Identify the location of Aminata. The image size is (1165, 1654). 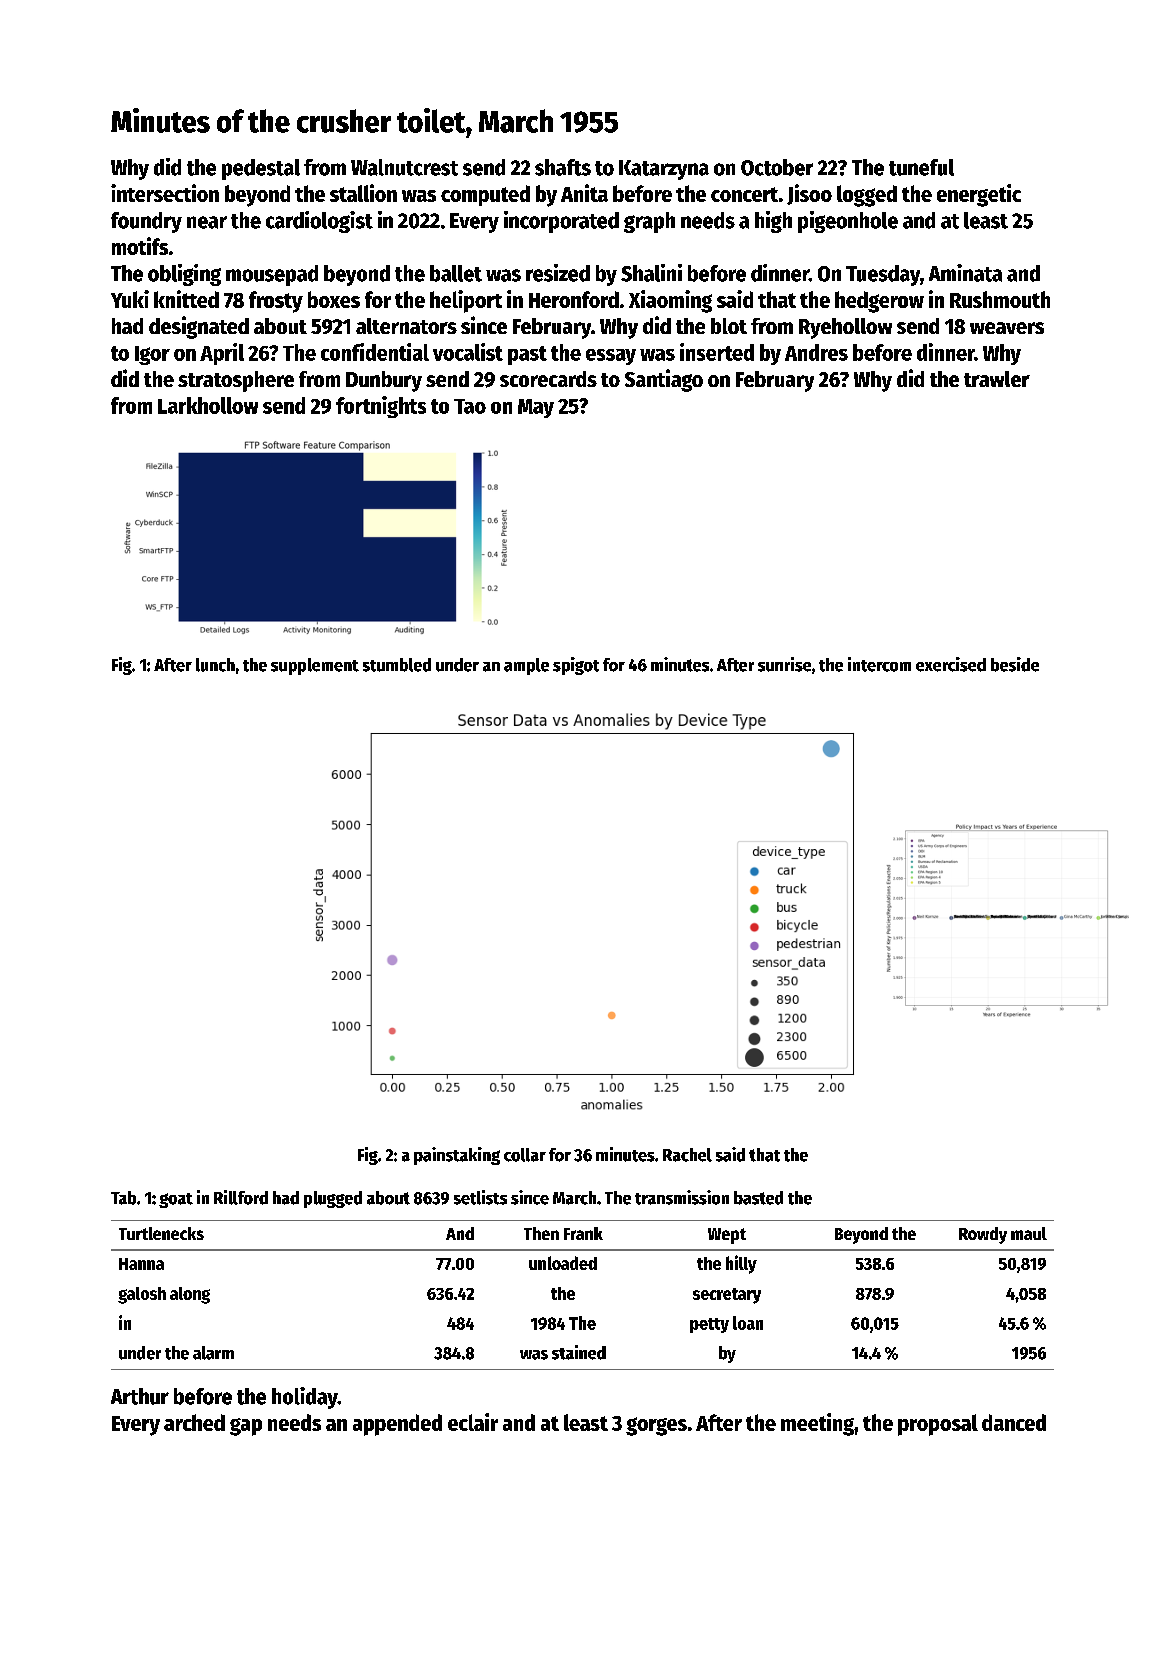
(965, 273).
